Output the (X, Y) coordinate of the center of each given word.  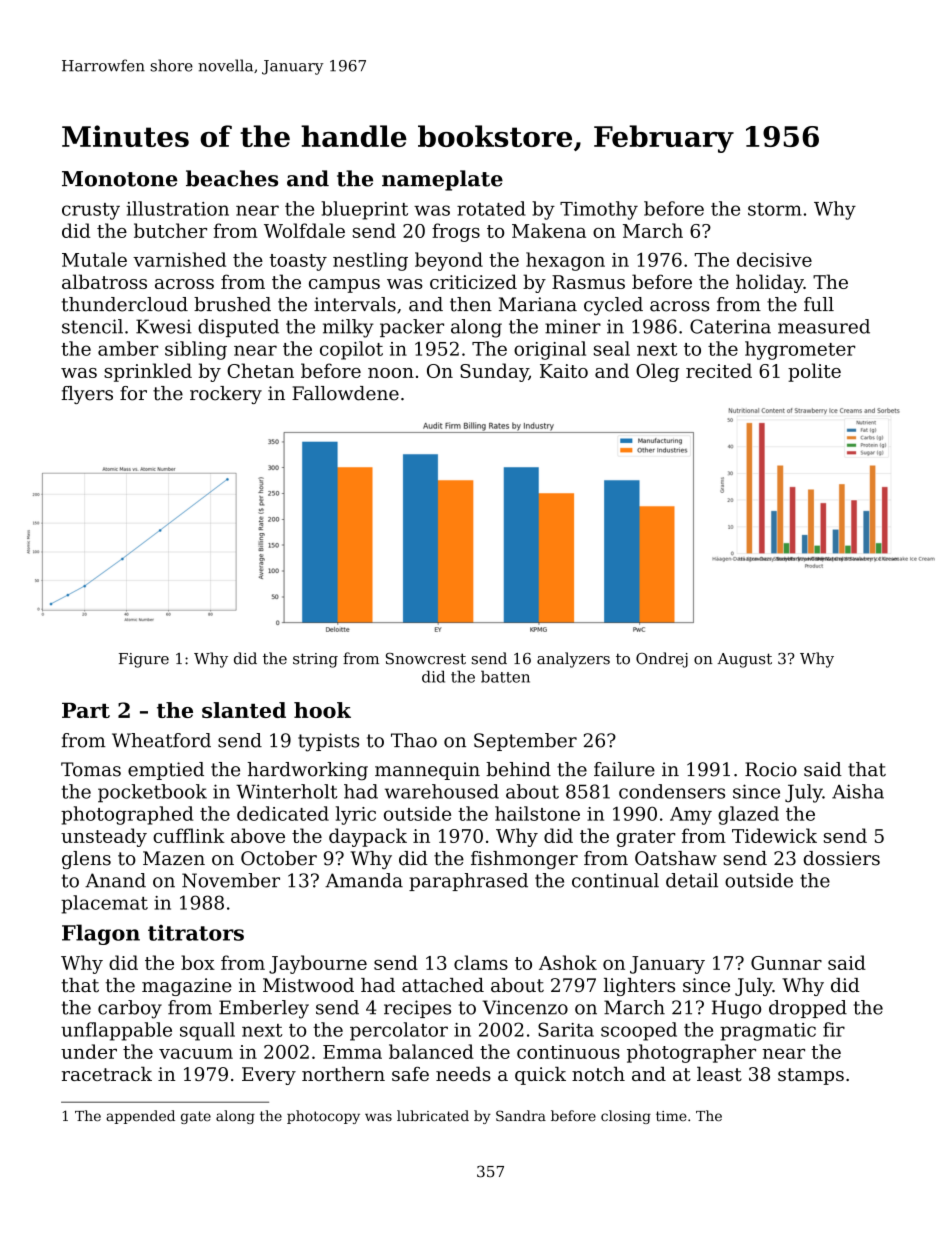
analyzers (573, 660)
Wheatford (161, 740)
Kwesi (164, 326)
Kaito (564, 371)
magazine (187, 987)
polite (814, 372)
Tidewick (774, 835)
